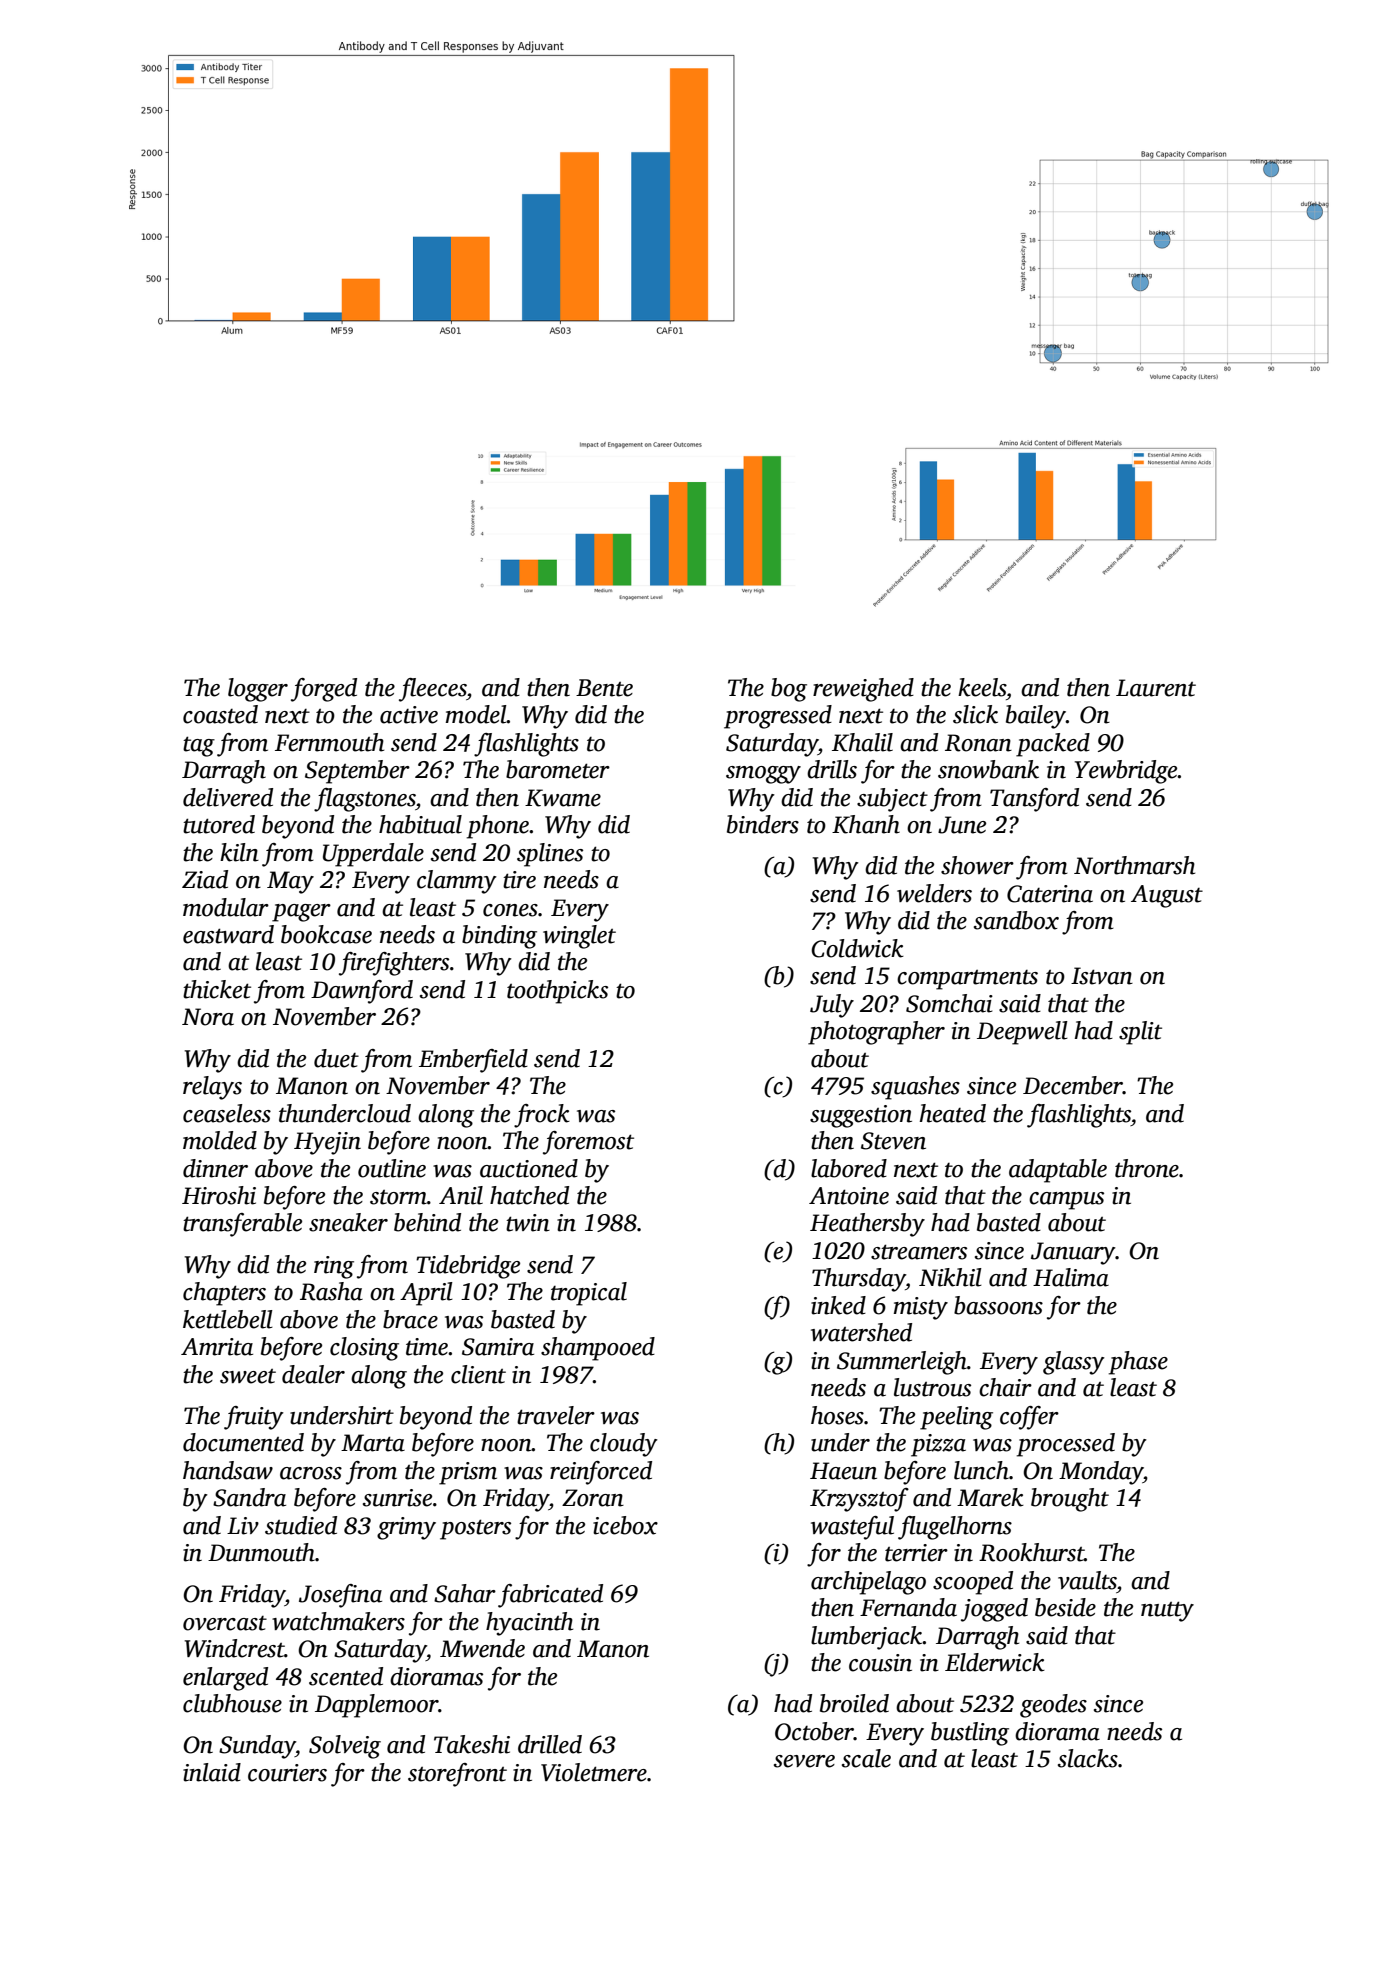 The width and height of the screenshot is (1386, 1969). Describe the element at coordinates (331, 1291) in the screenshot. I see `Rasha` at that location.
